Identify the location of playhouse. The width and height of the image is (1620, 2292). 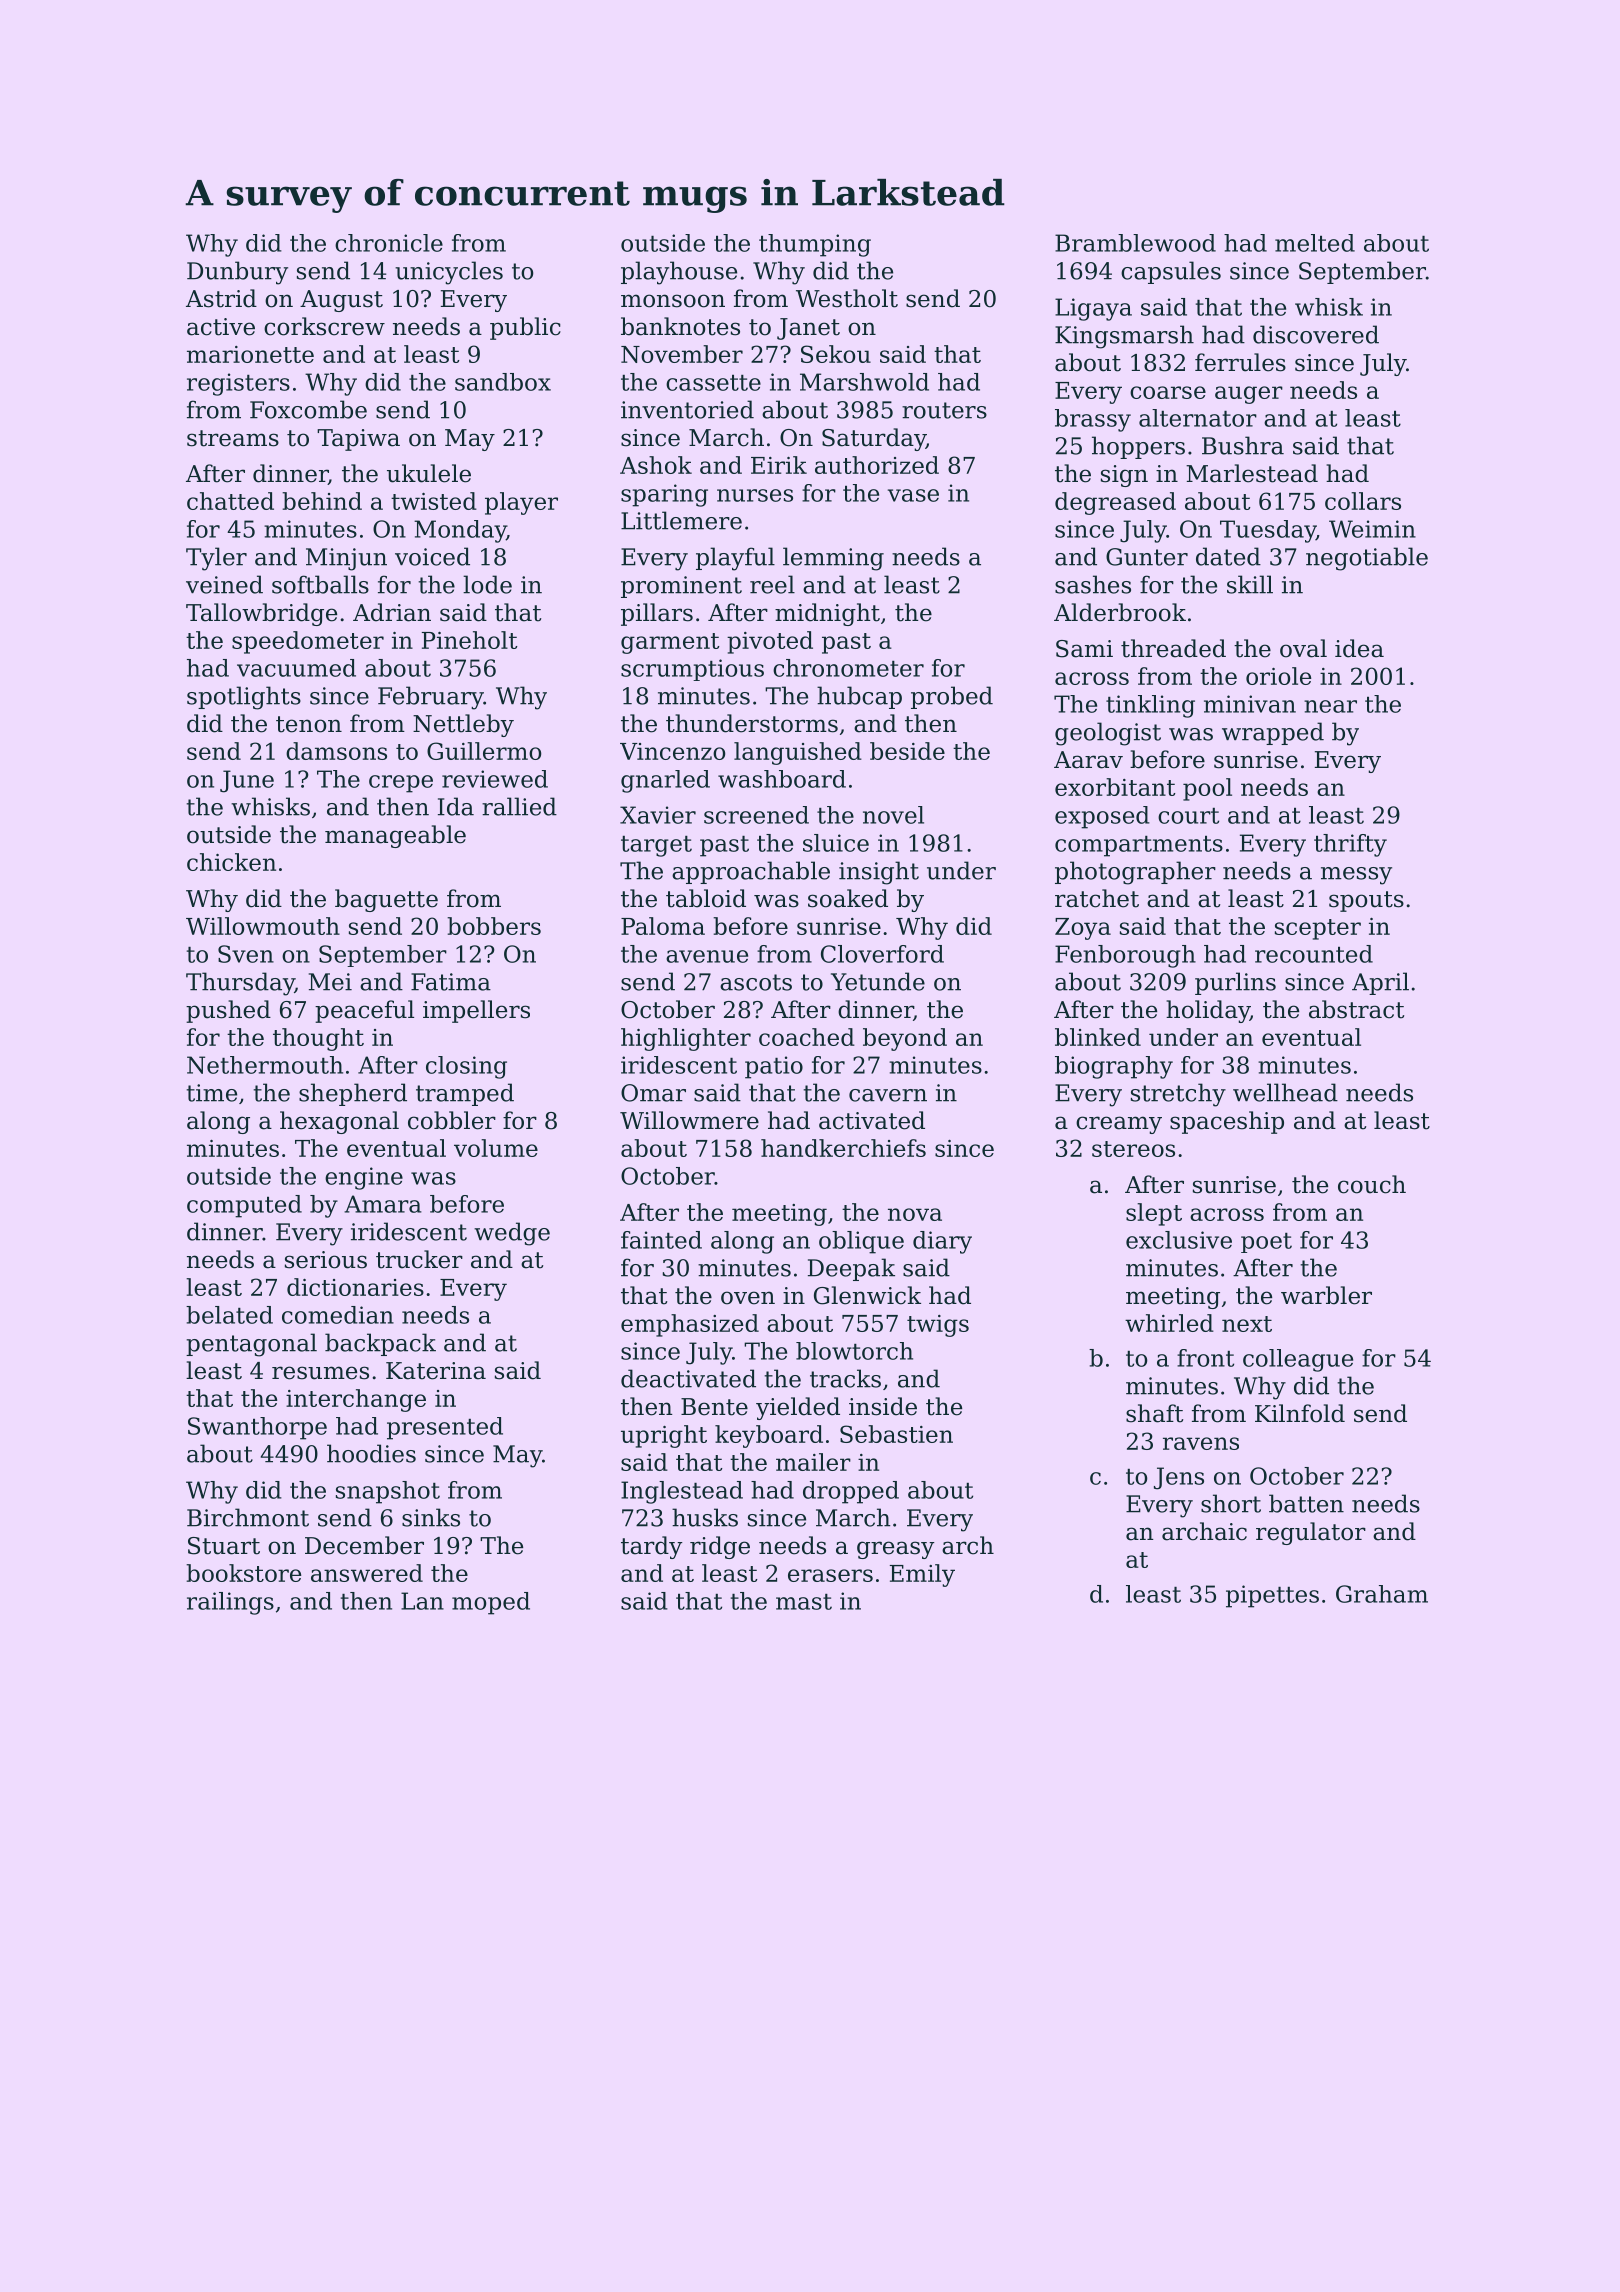
(679, 273).
